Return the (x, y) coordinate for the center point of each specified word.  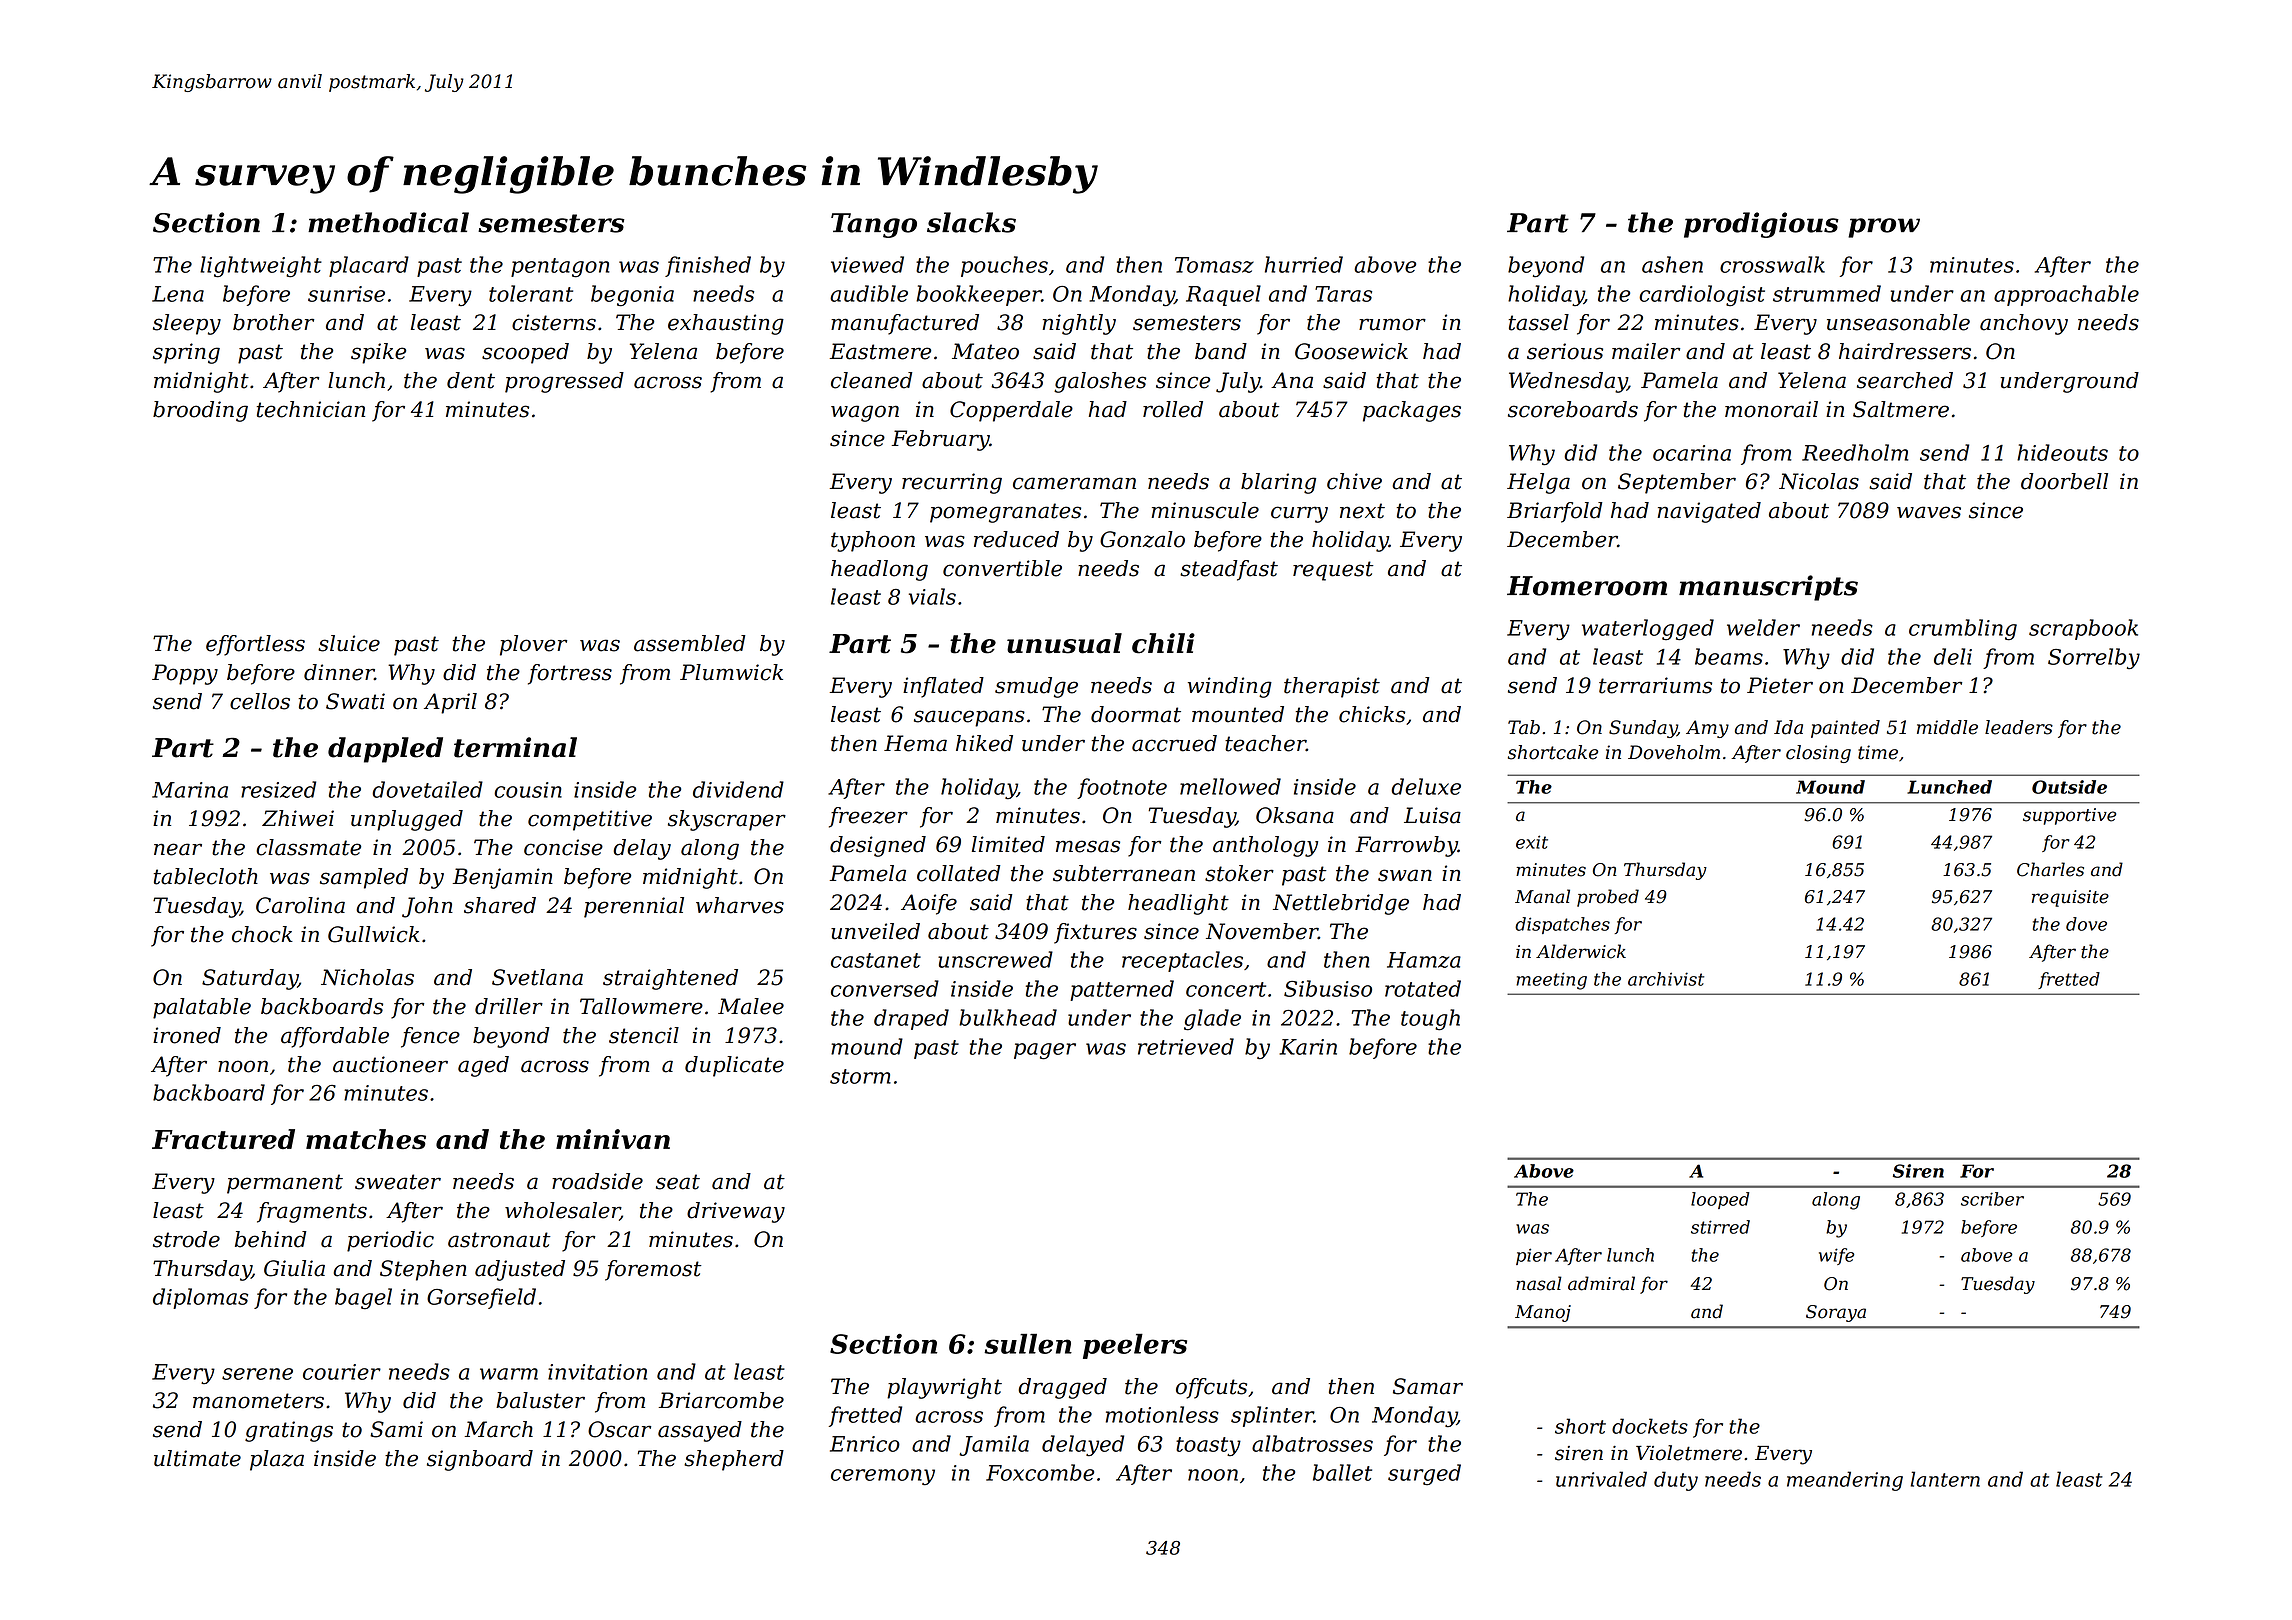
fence (430, 1037)
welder (1763, 627)
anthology (1265, 846)
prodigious (1761, 225)
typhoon (873, 541)
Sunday (1643, 729)
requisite (2070, 898)
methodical (388, 222)
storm (860, 1076)
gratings (289, 1431)
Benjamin (503, 878)
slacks (971, 222)
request (1333, 571)
